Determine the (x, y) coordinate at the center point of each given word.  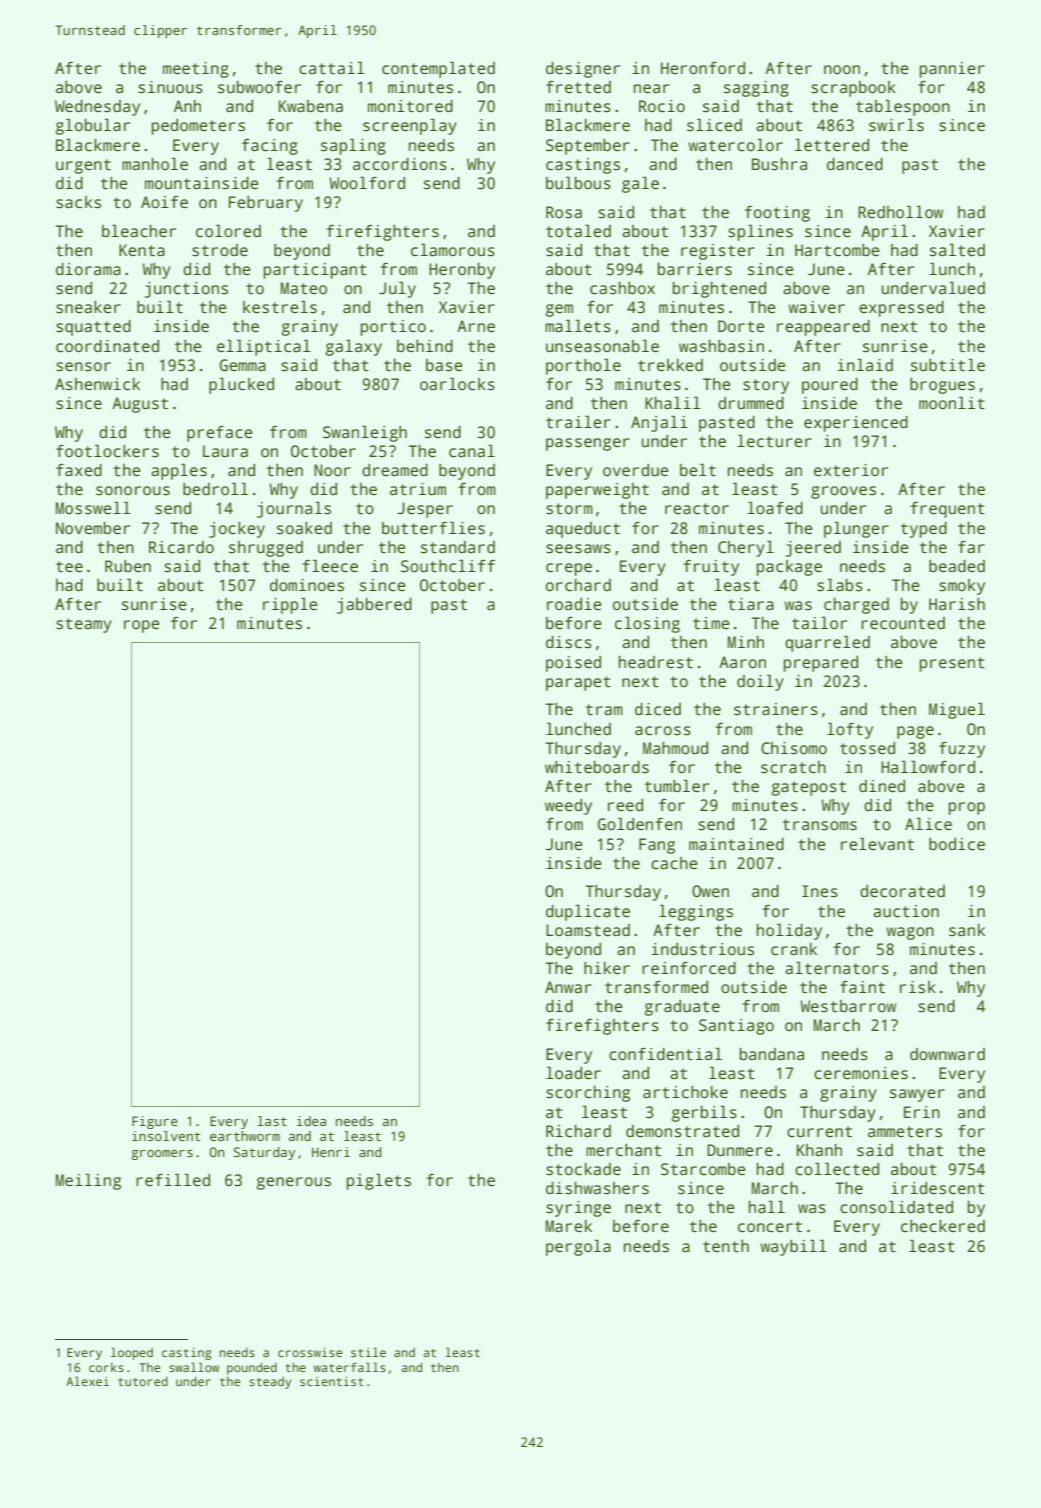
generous (293, 1183)
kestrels (280, 307)
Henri (331, 1152)
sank (967, 930)
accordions (400, 164)
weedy (568, 807)
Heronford (703, 68)
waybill (793, 1247)
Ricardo (181, 547)
